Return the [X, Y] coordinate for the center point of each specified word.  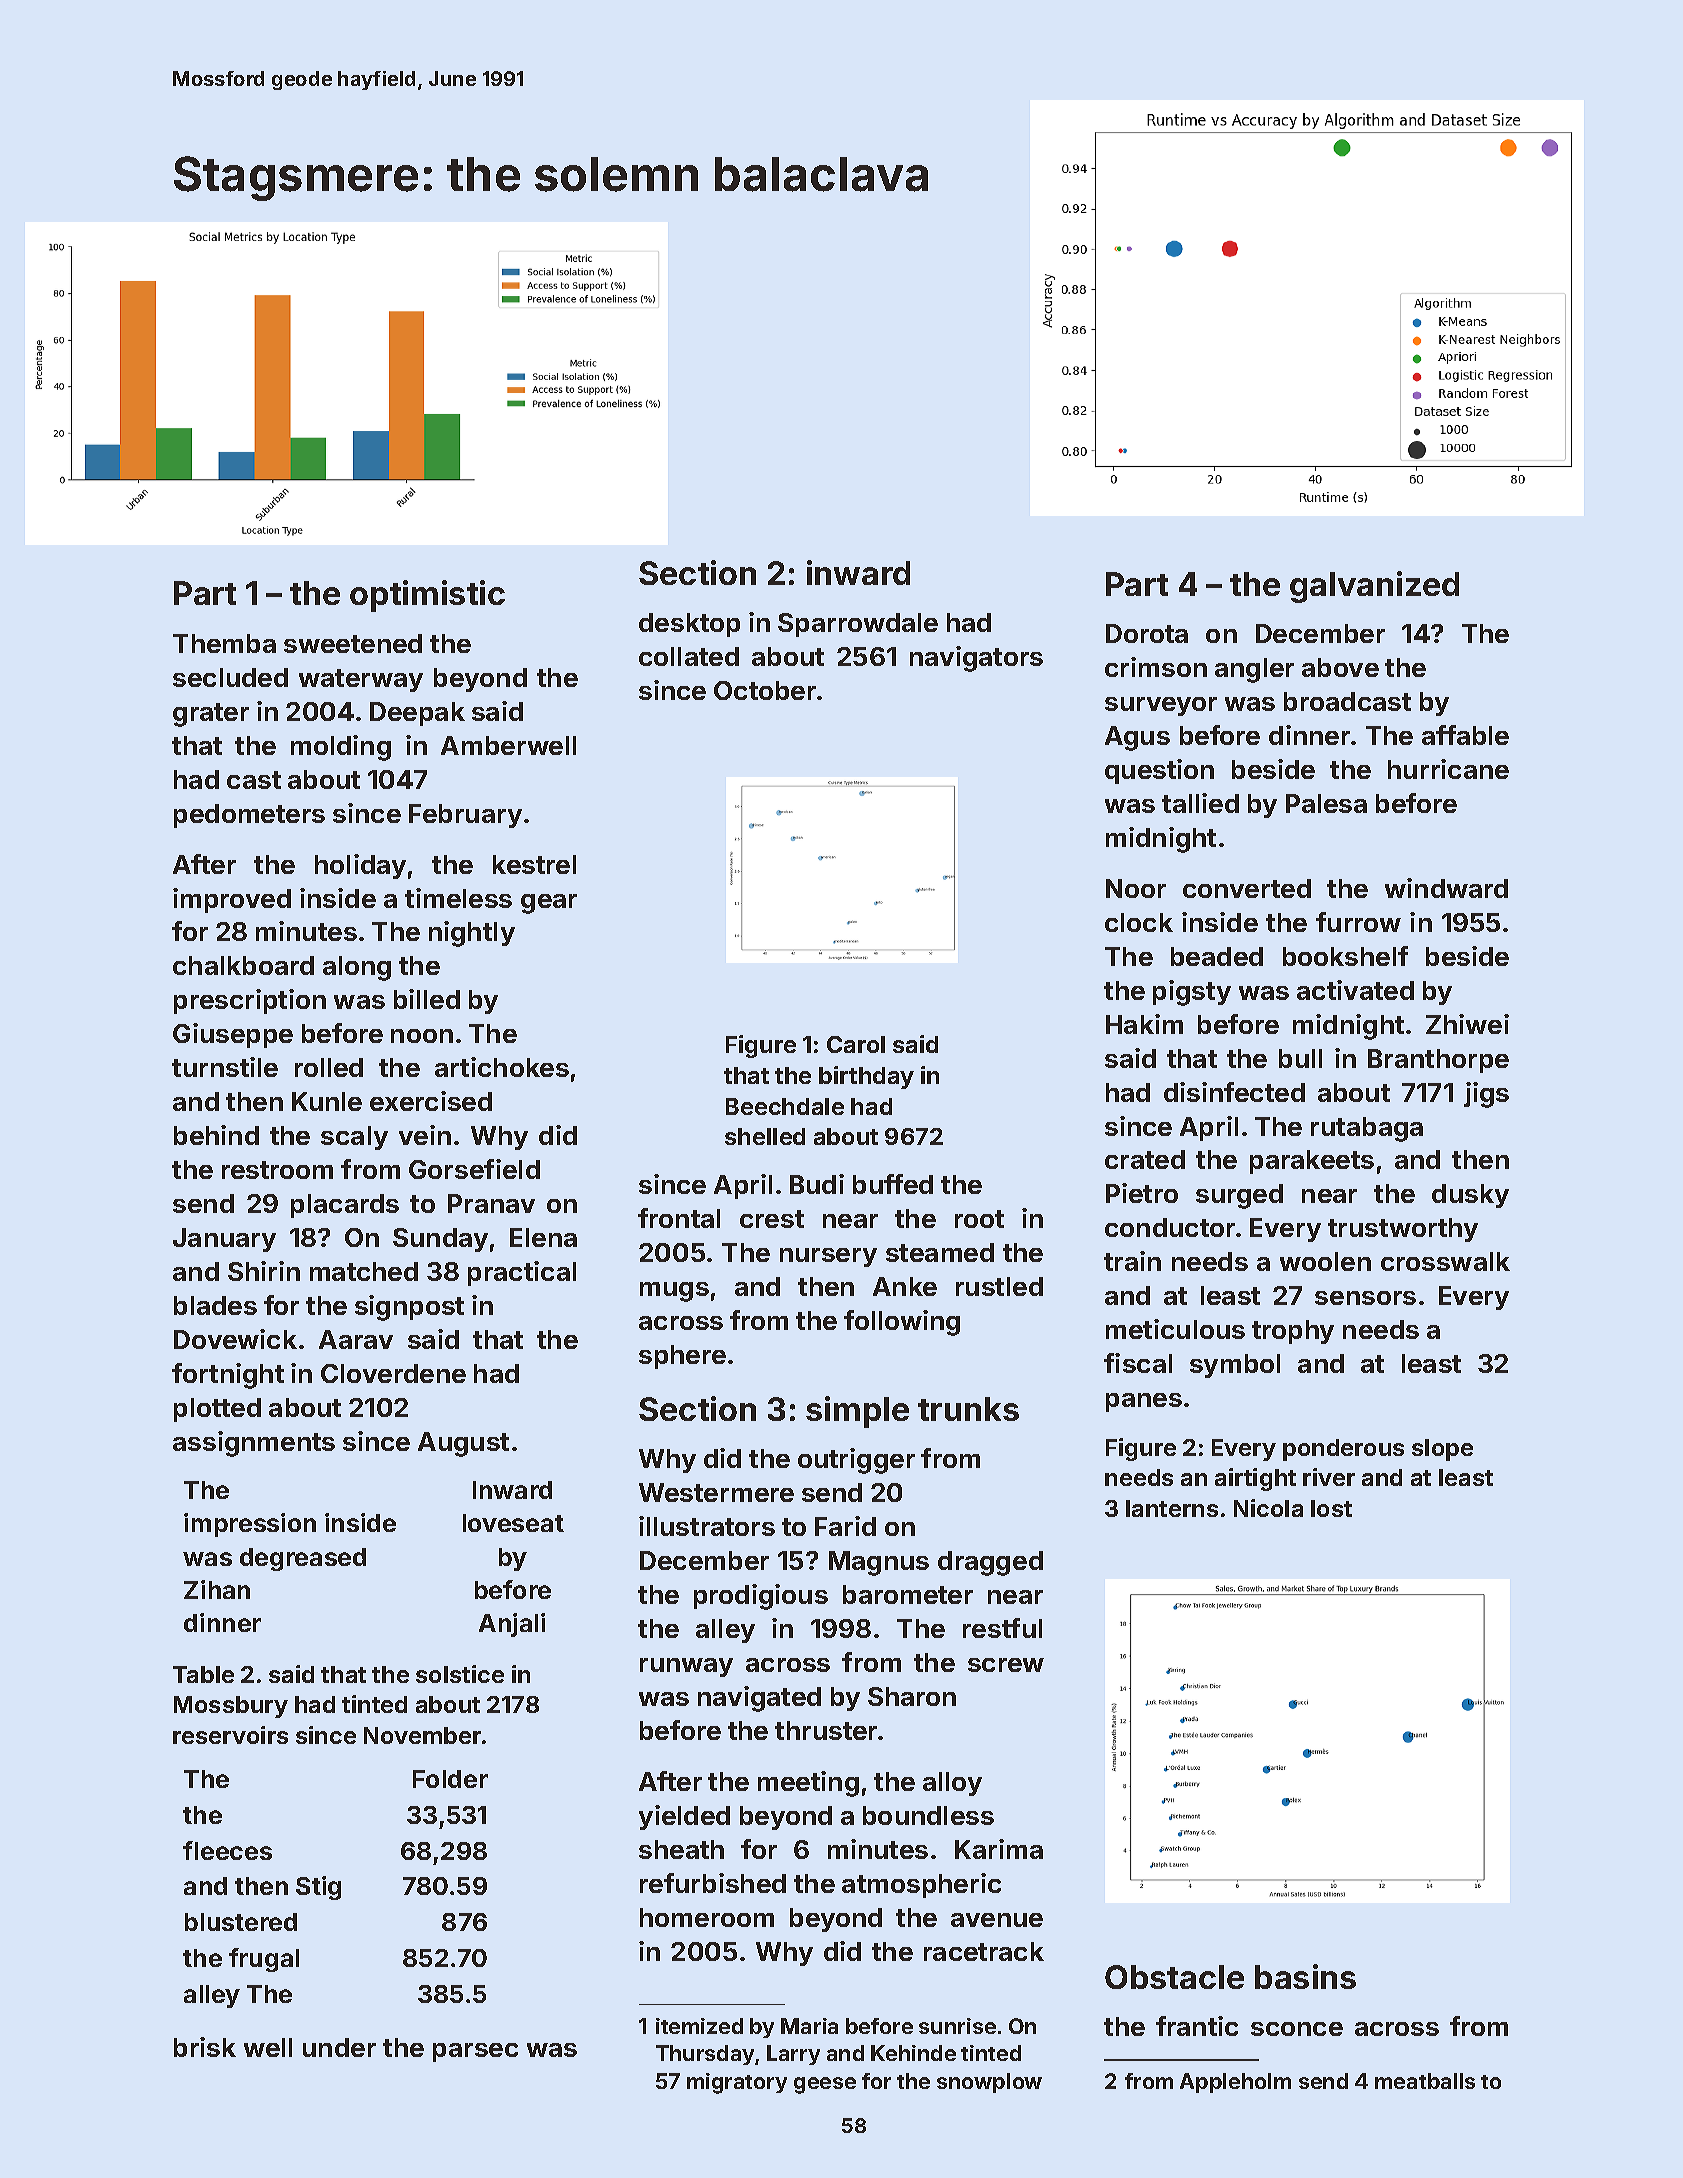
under [339, 2047]
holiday [360, 866]
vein [425, 1135]
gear [549, 904]
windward [1446, 888]
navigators [976, 659]
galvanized [1374, 587]
